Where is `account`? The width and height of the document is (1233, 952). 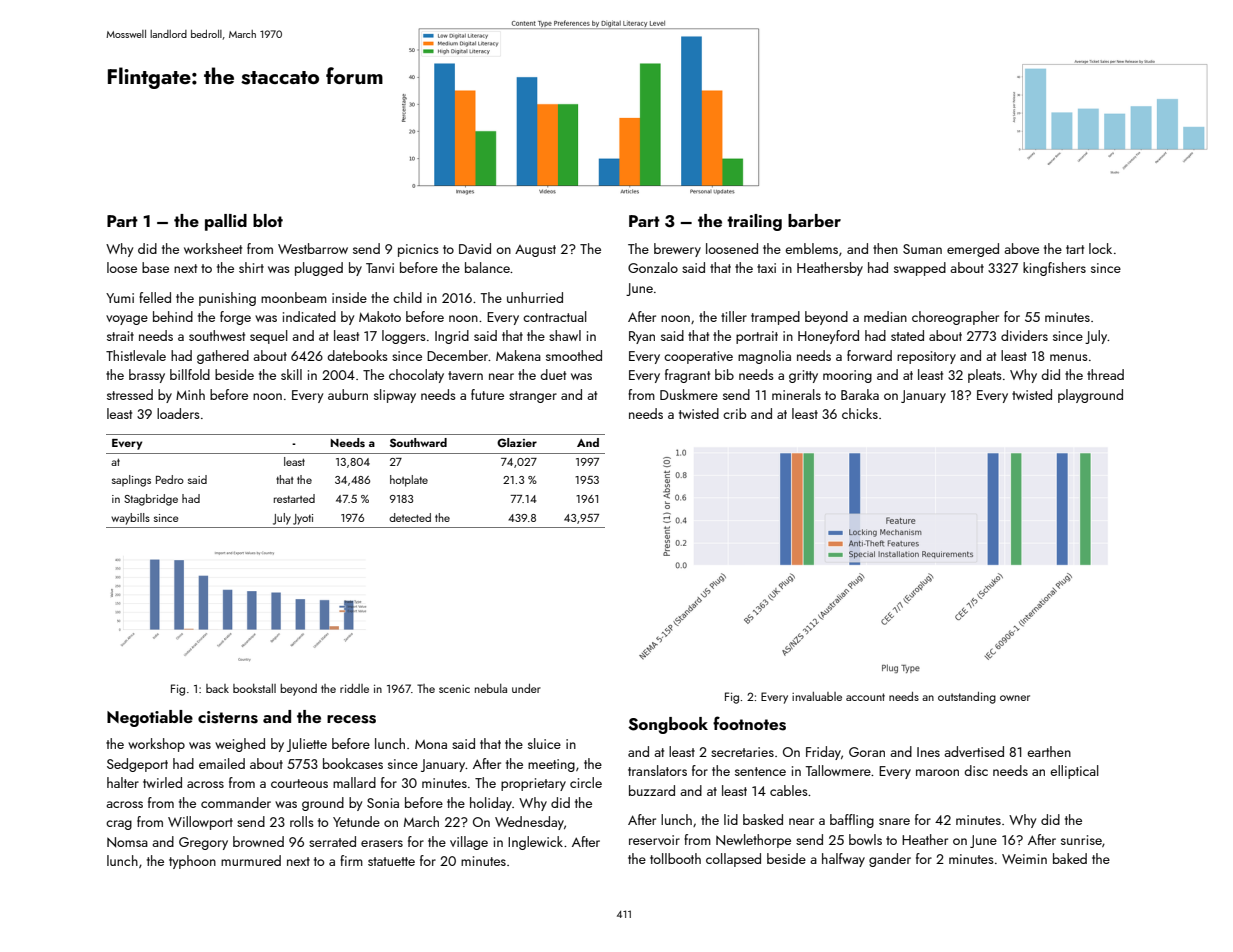
account is located at coordinates (865, 697).
